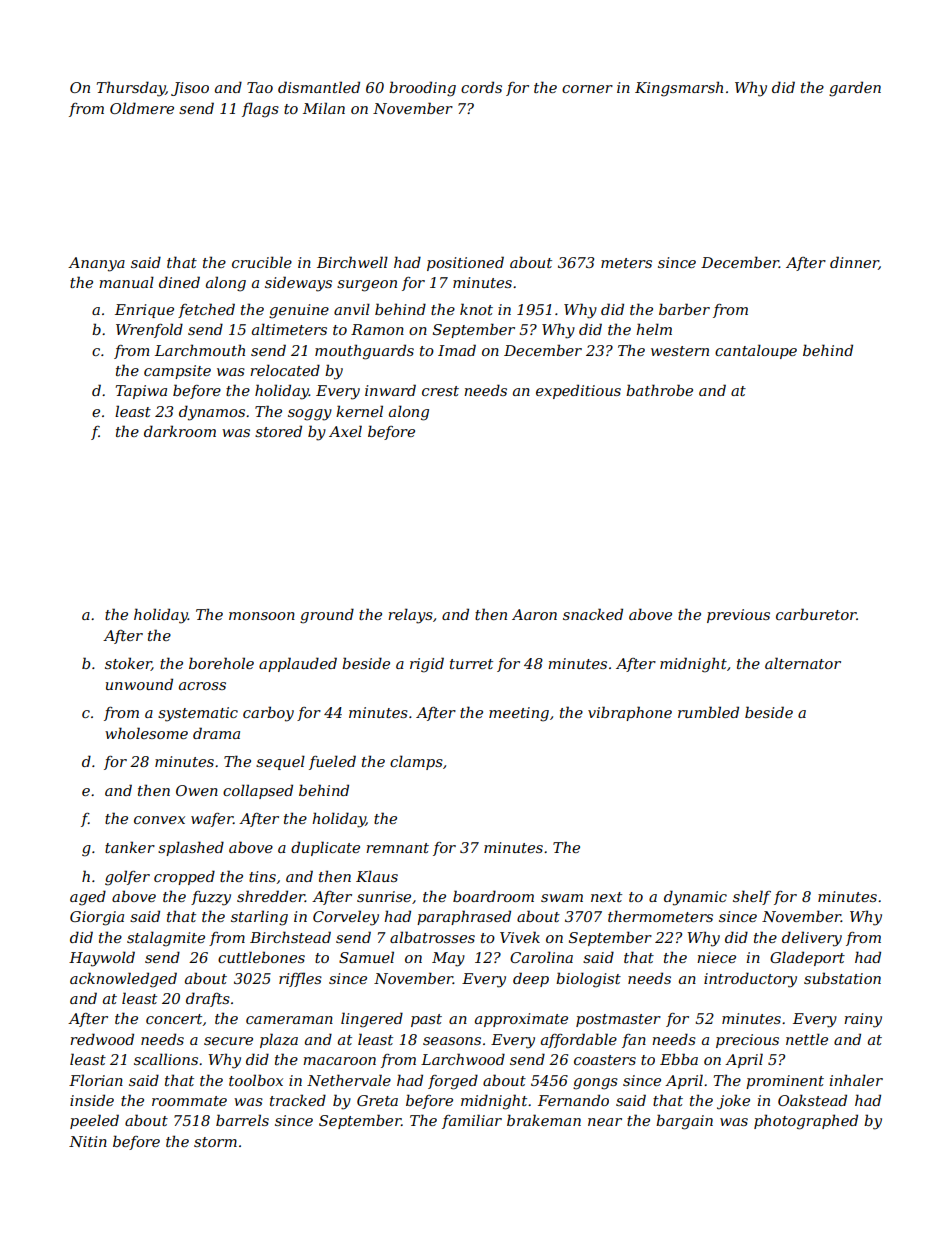  I want to click on Aaron, so click(534, 614).
